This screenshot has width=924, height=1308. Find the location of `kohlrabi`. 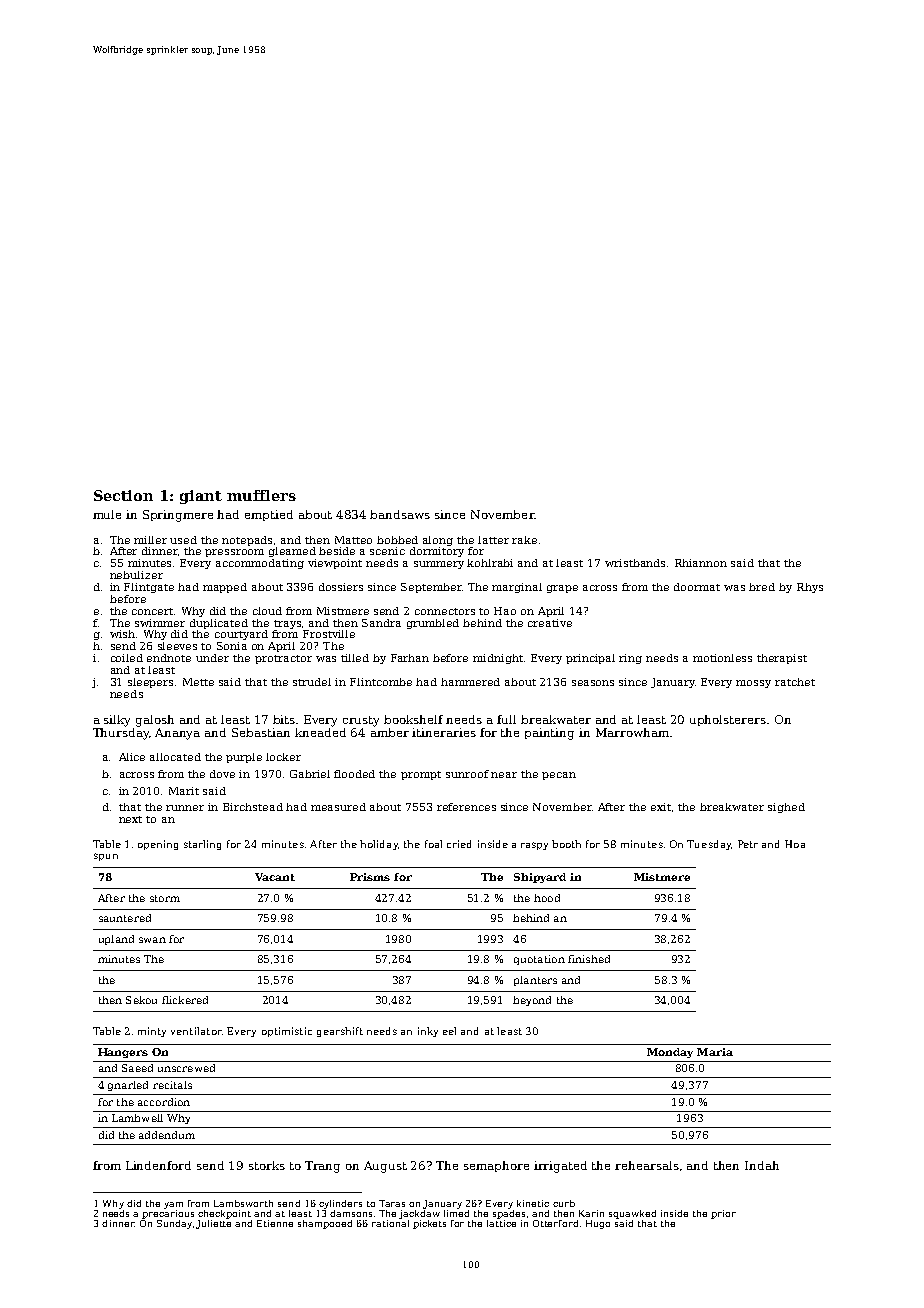

kohlrabi is located at coordinates (490, 563).
